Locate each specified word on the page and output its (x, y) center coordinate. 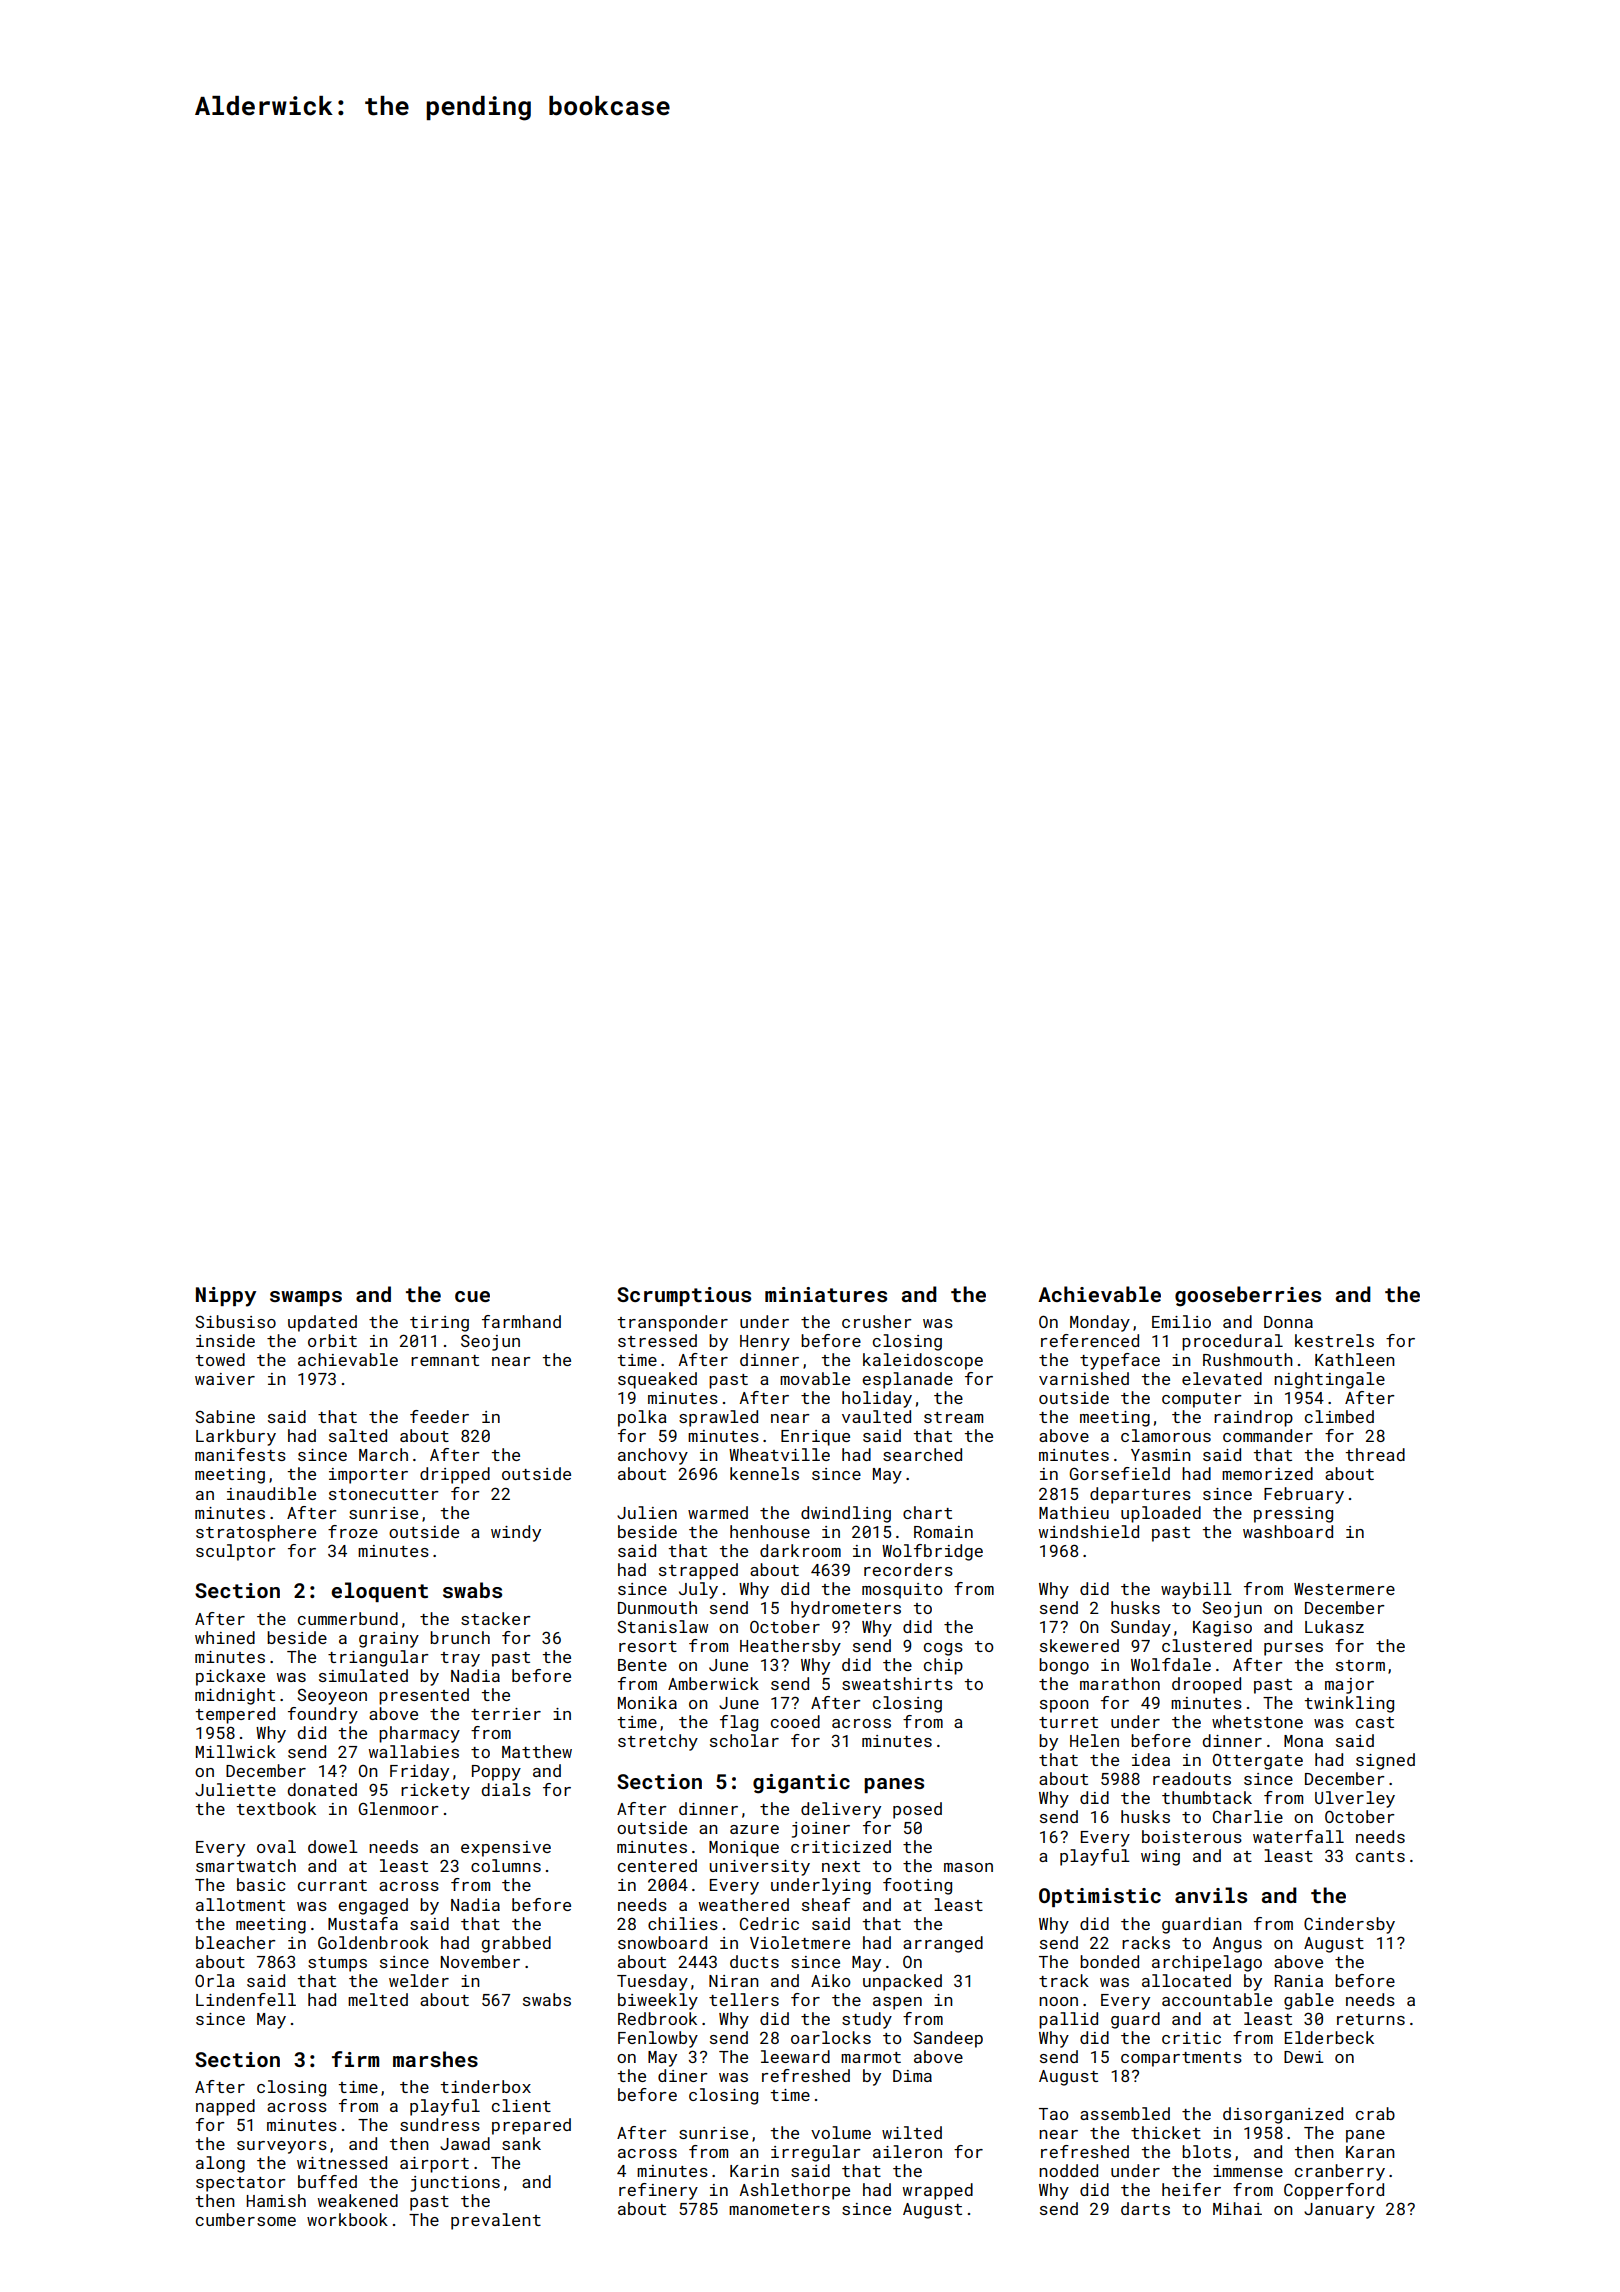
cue (472, 1296)
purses (1293, 1649)
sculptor (236, 1552)
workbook (347, 2219)
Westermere (1344, 1589)
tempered (235, 1715)
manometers (779, 2209)
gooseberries (1248, 1296)
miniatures (826, 1294)
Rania (1298, 1981)
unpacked (902, 1982)
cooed (795, 1721)
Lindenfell (246, 1999)
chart (927, 1512)
